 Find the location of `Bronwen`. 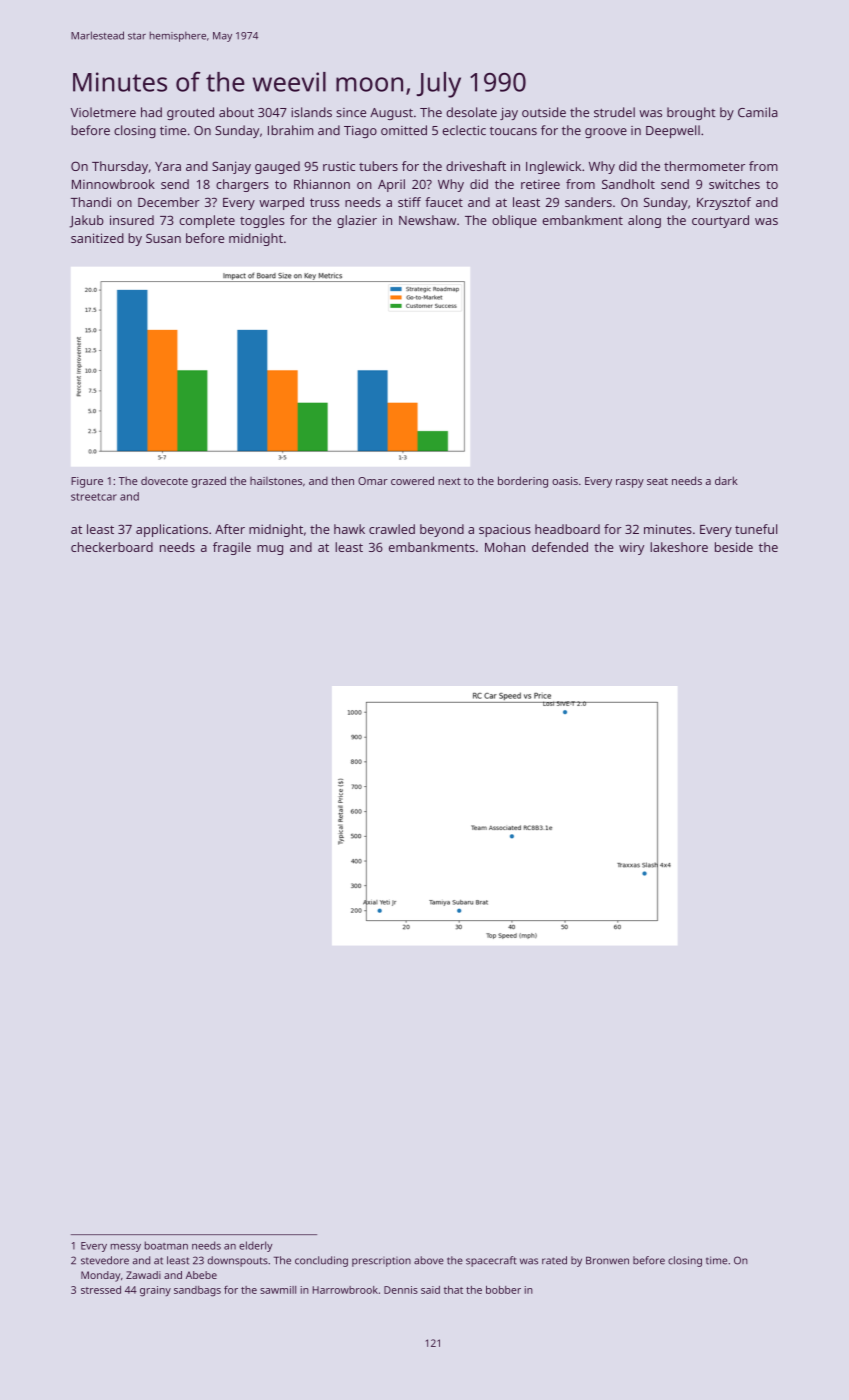

Bronwen is located at coordinates (607, 1260).
